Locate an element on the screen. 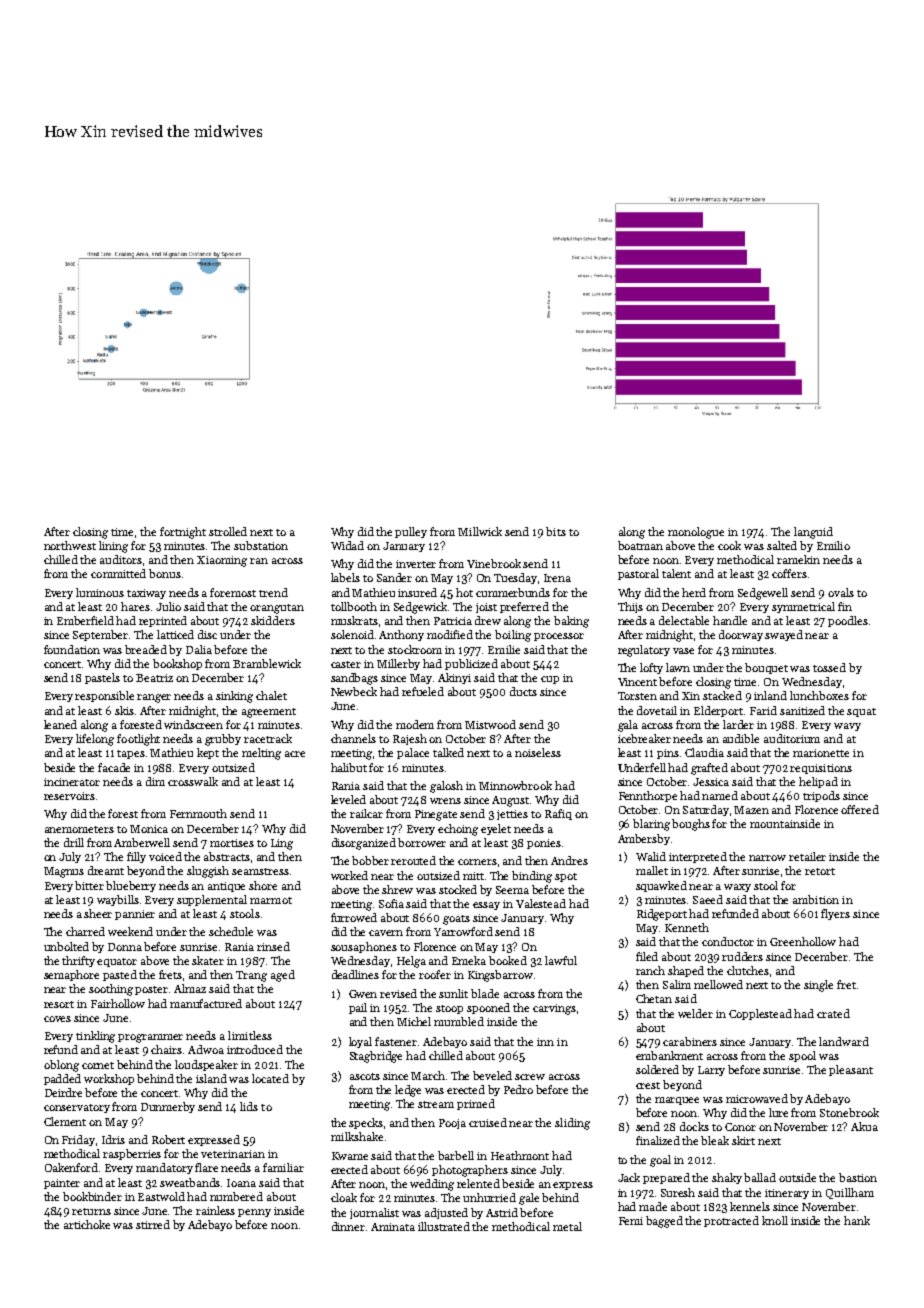 Image resolution: width=924 pixels, height=1308 pixels. auditorium is located at coordinates (792, 738).
